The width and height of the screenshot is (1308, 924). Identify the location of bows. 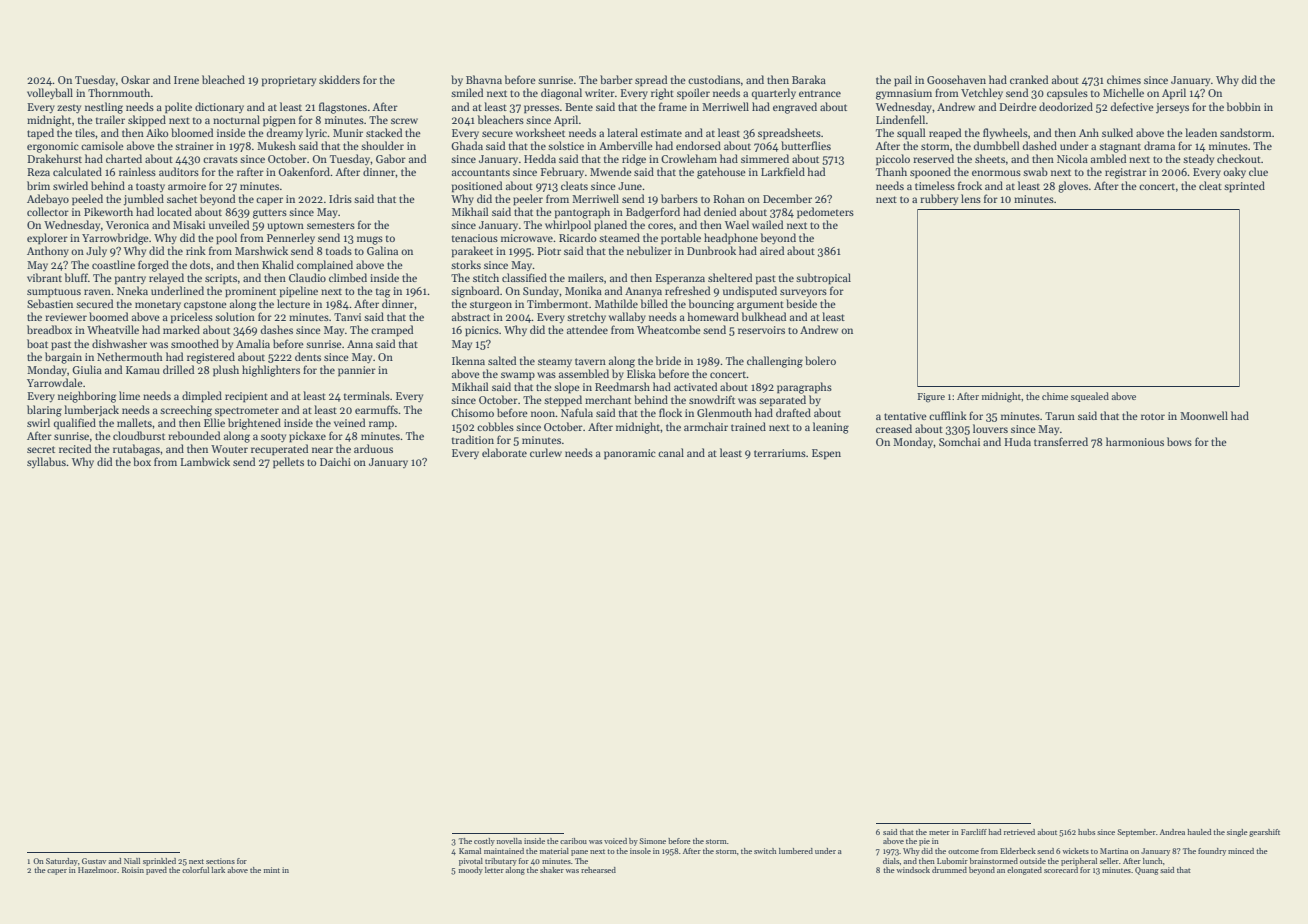
(1179, 441).
